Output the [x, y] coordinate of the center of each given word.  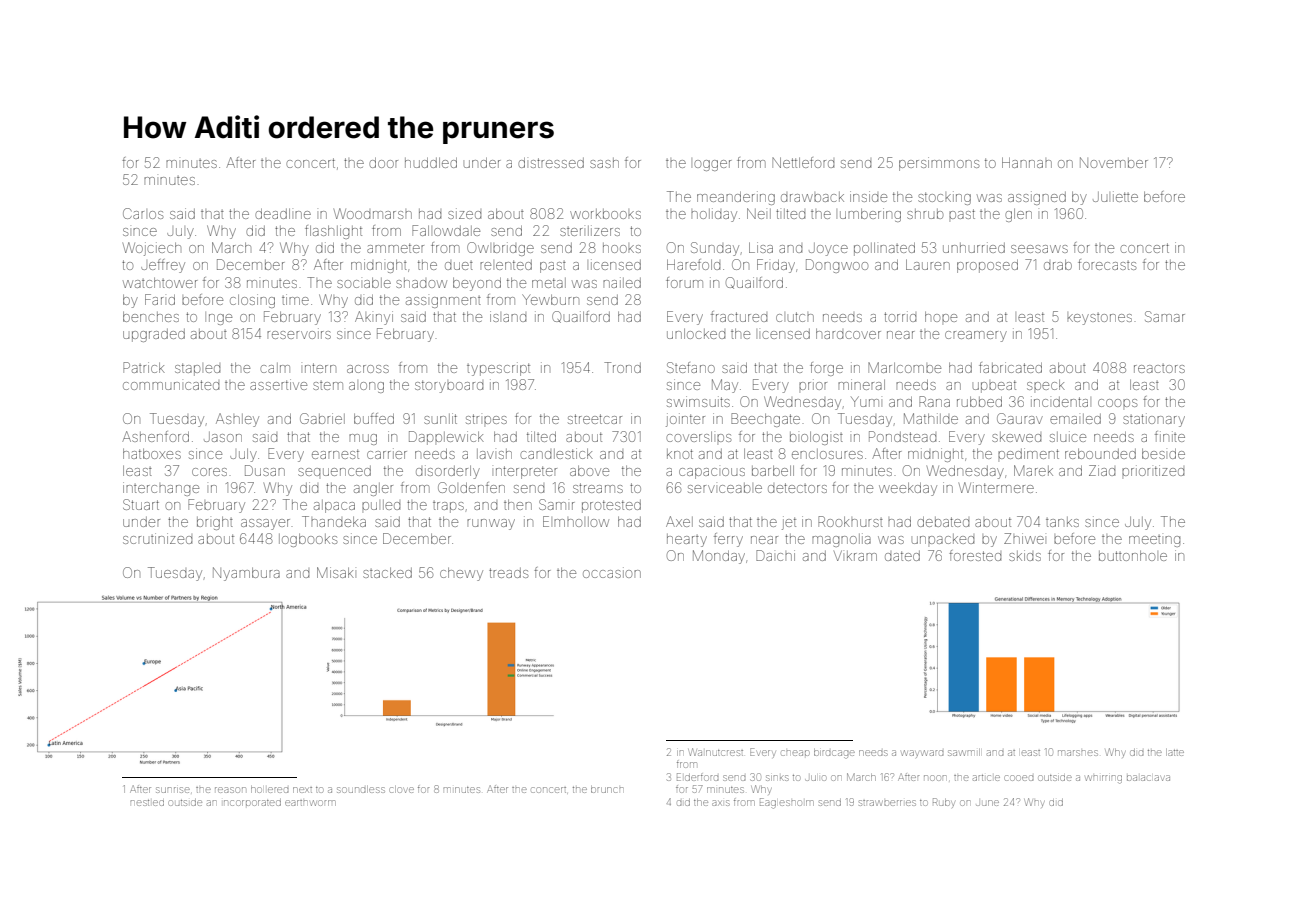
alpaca [334, 506]
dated [902, 556]
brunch [607, 789]
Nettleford [803, 162]
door [383, 163]
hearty [687, 540]
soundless [361, 789]
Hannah [1027, 162]
